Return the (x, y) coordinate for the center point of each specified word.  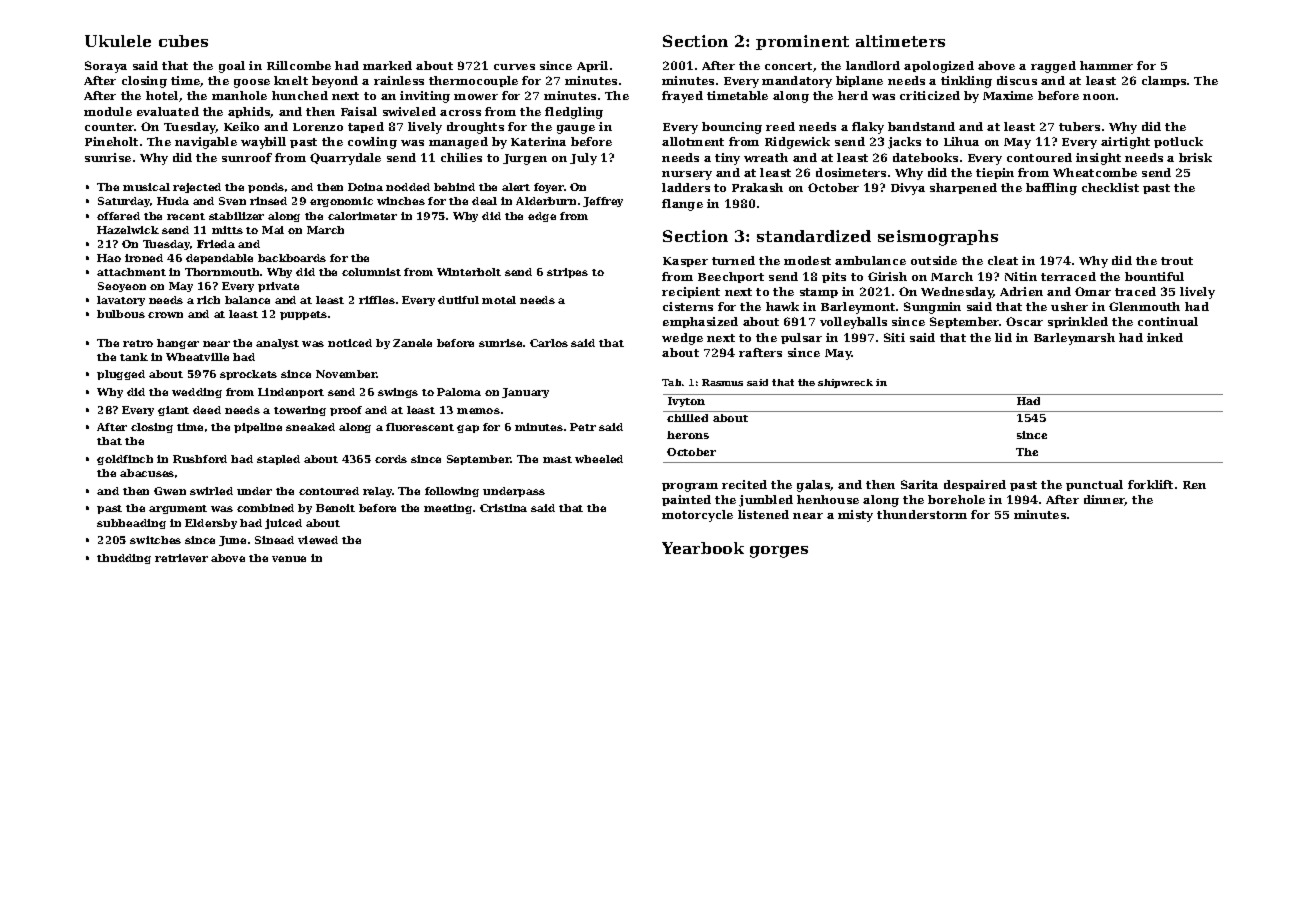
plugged (121, 375)
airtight (1125, 143)
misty (855, 516)
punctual (1094, 485)
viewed (318, 540)
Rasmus (722, 382)
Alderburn (546, 201)
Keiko (241, 126)
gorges (779, 552)
